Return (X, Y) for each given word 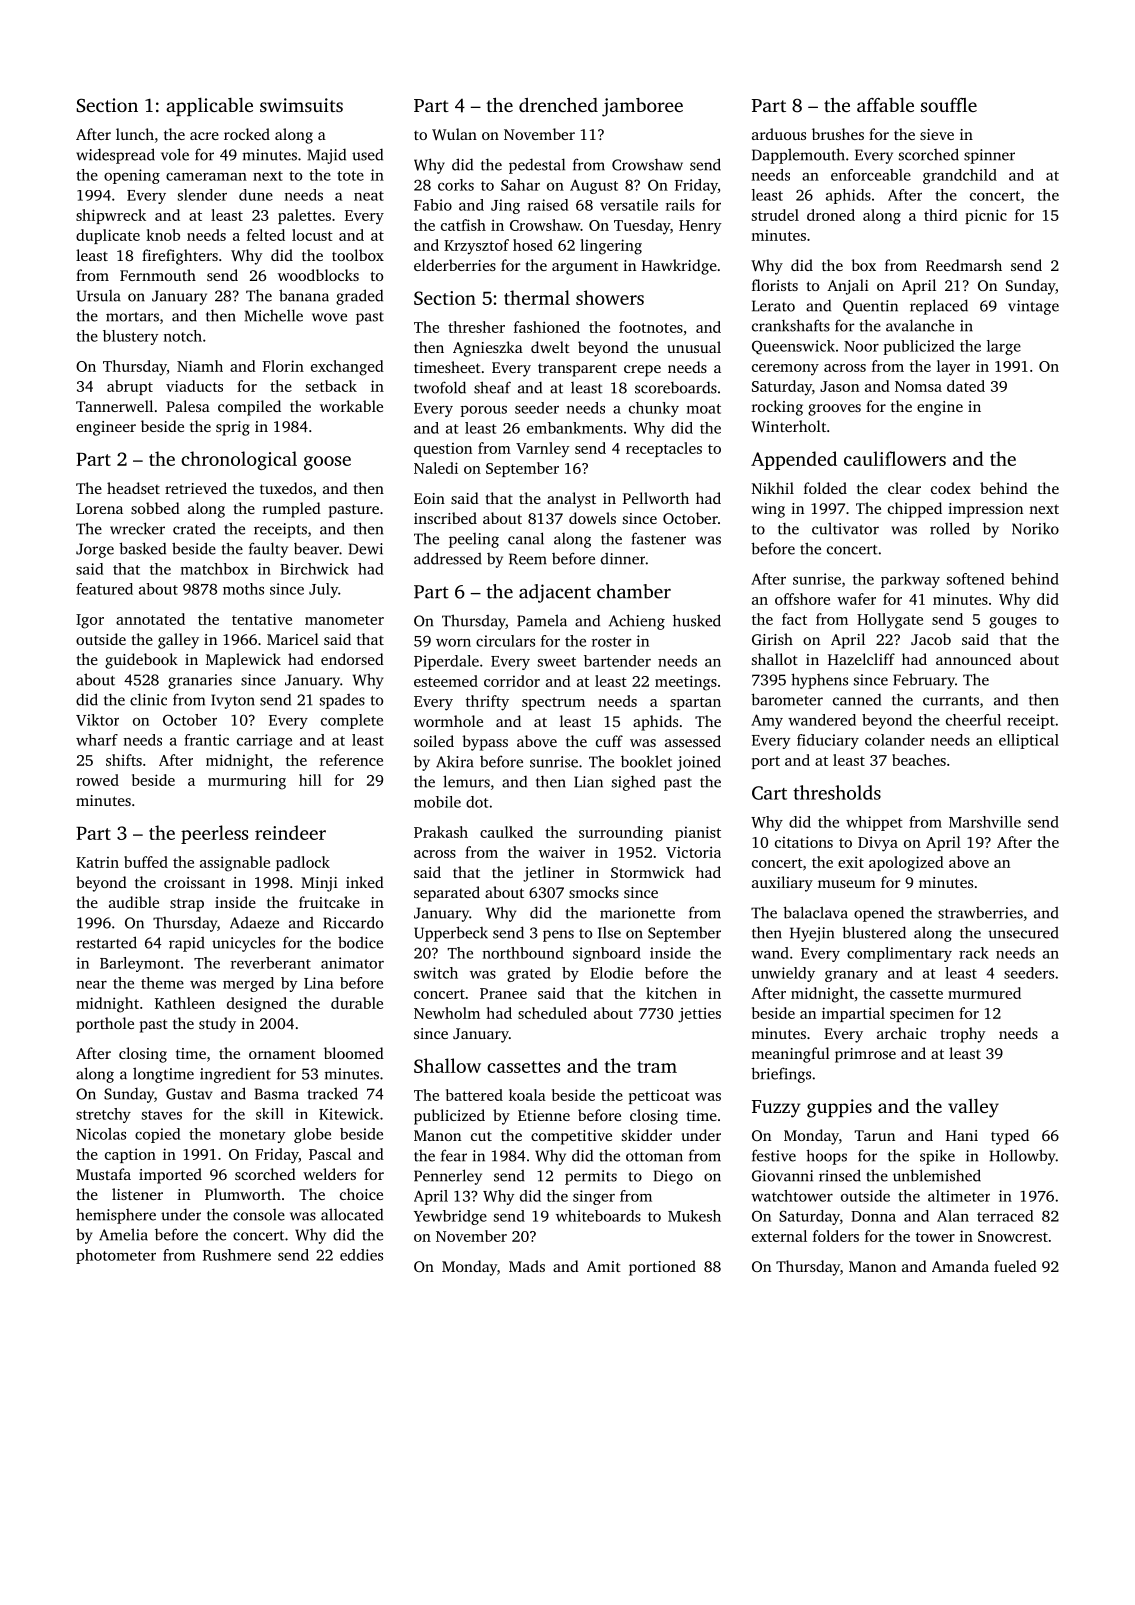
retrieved (196, 488)
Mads (527, 1266)
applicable (209, 107)
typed (1010, 1137)
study (217, 1025)
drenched (558, 105)
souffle (949, 105)
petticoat (659, 1097)
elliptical (1029, 741)
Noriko (1035, 528)
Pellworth (656, 498)
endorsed (352, 659)
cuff (609, 741)
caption (130, 1155)
